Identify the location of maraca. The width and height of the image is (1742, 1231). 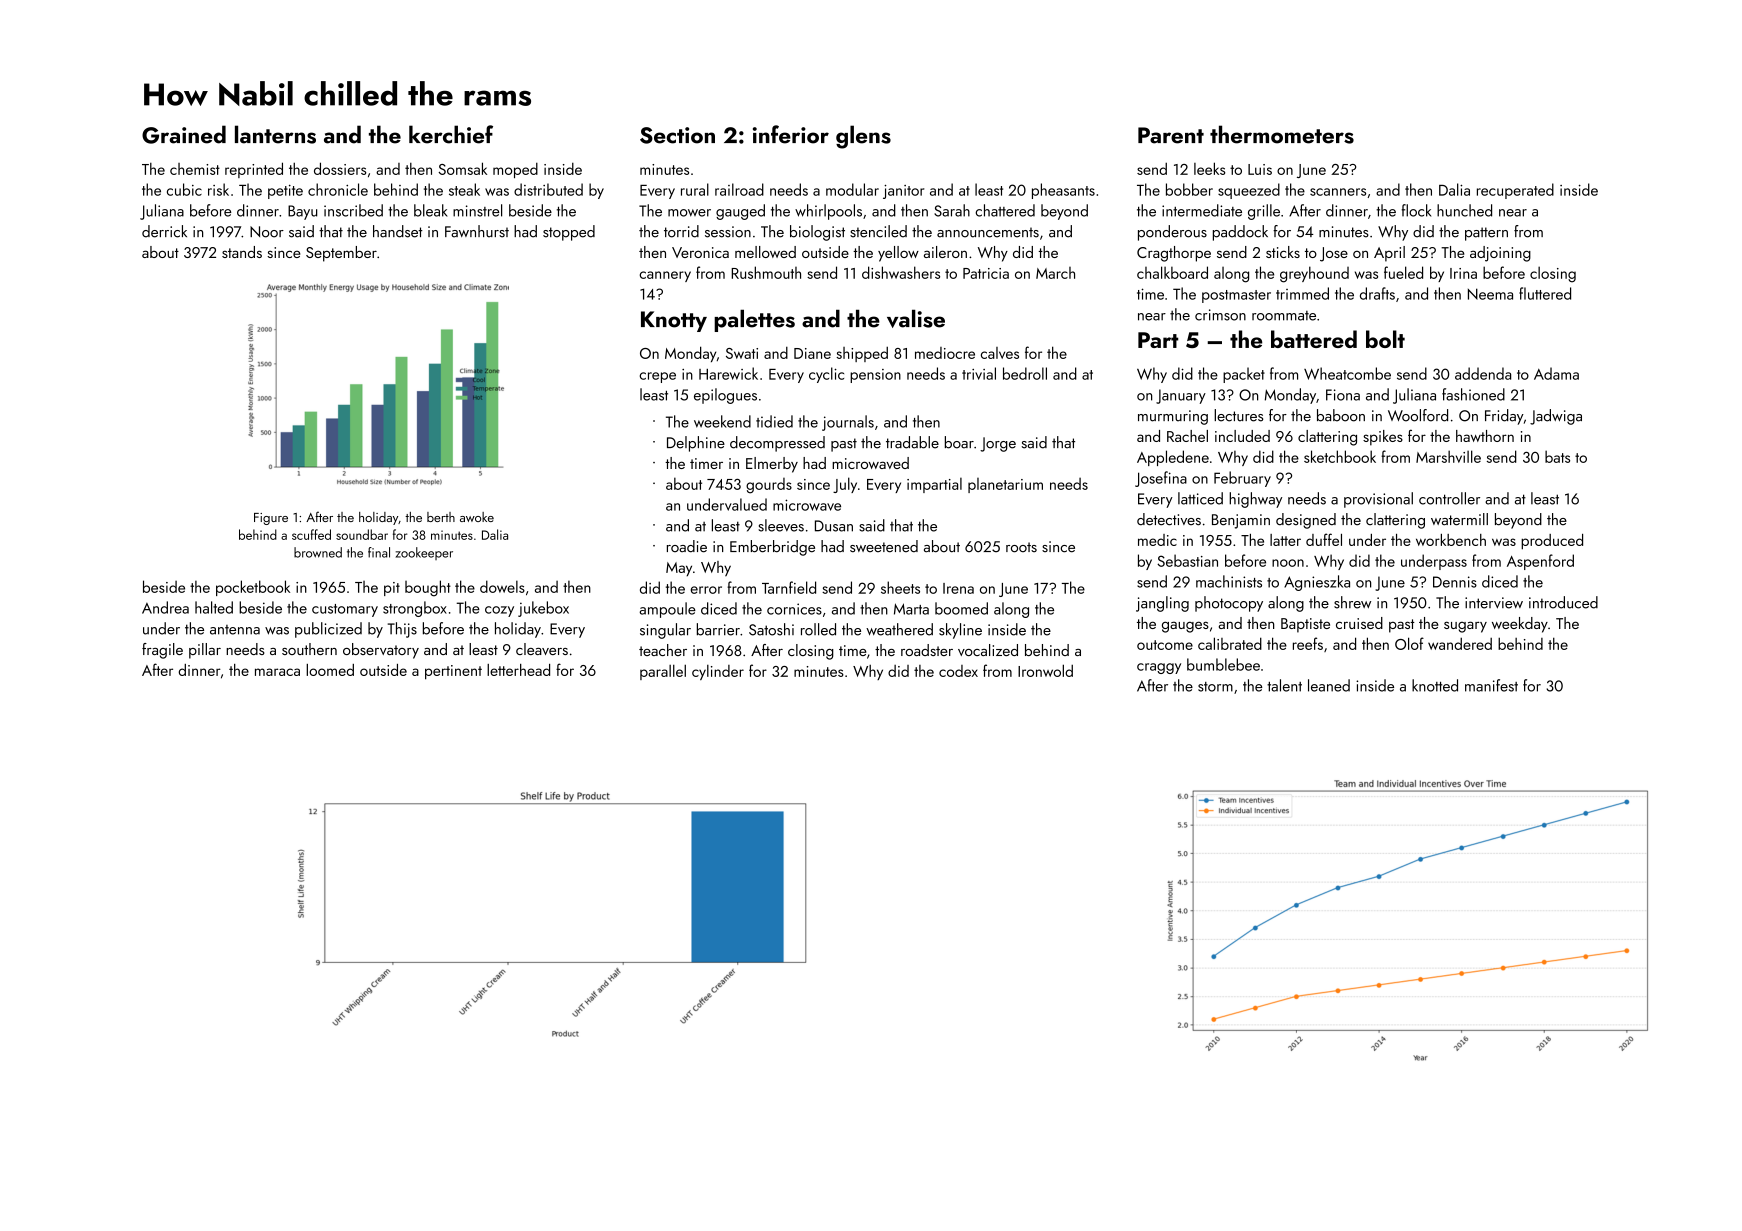
(277, 672).
